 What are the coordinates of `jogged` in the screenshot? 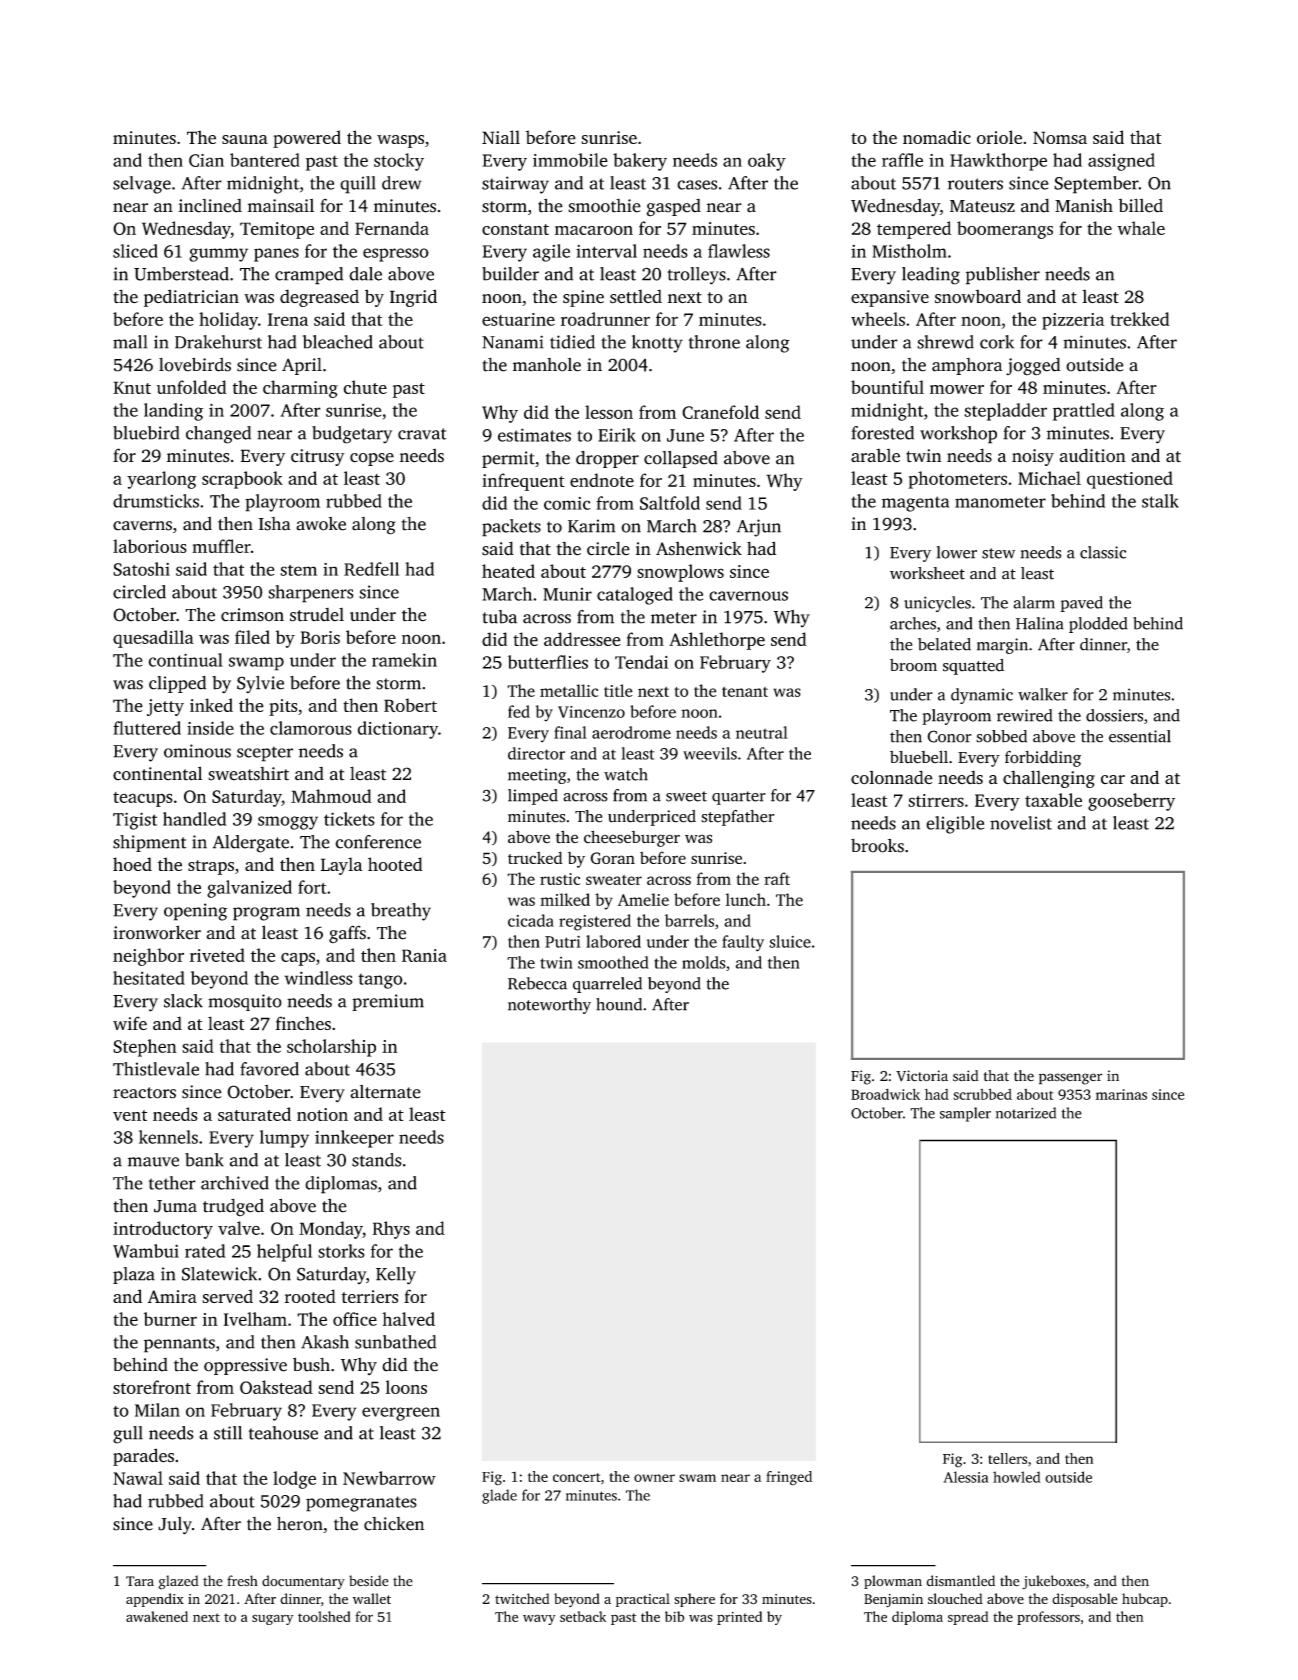 It's located at (1033, 367).
